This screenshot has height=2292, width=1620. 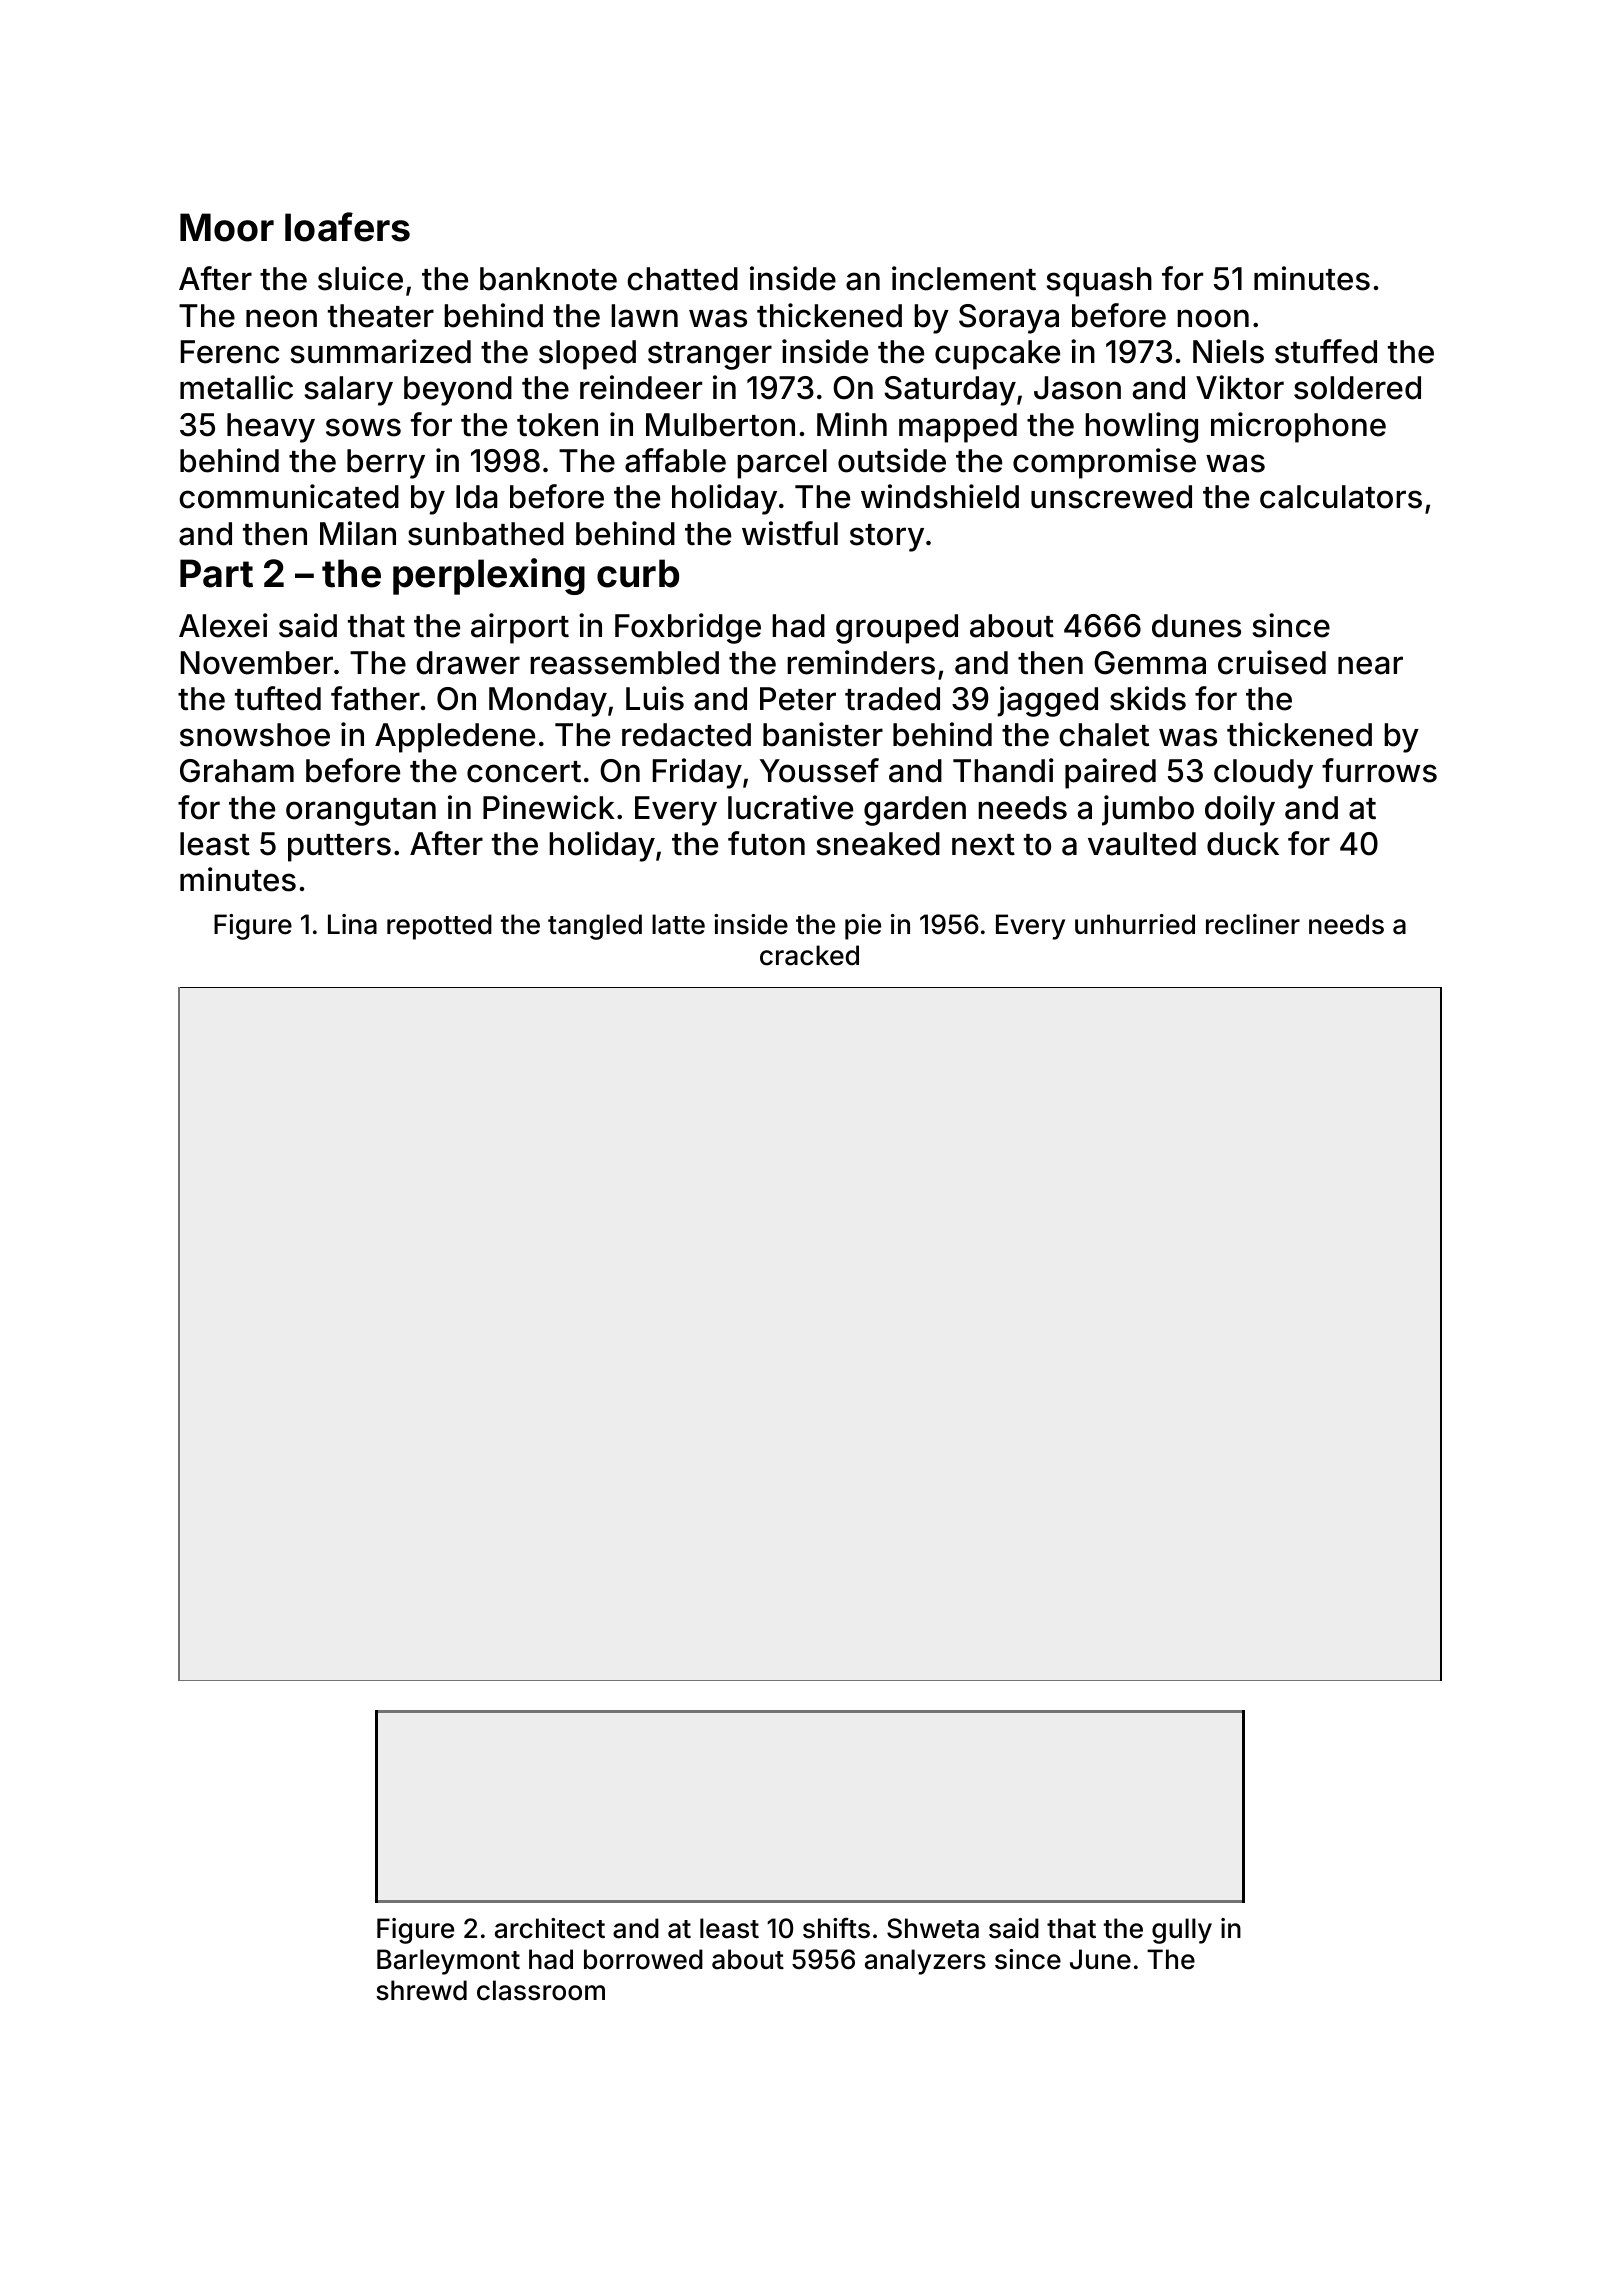 I want to click on loafers, so click(x=347, y=227).
